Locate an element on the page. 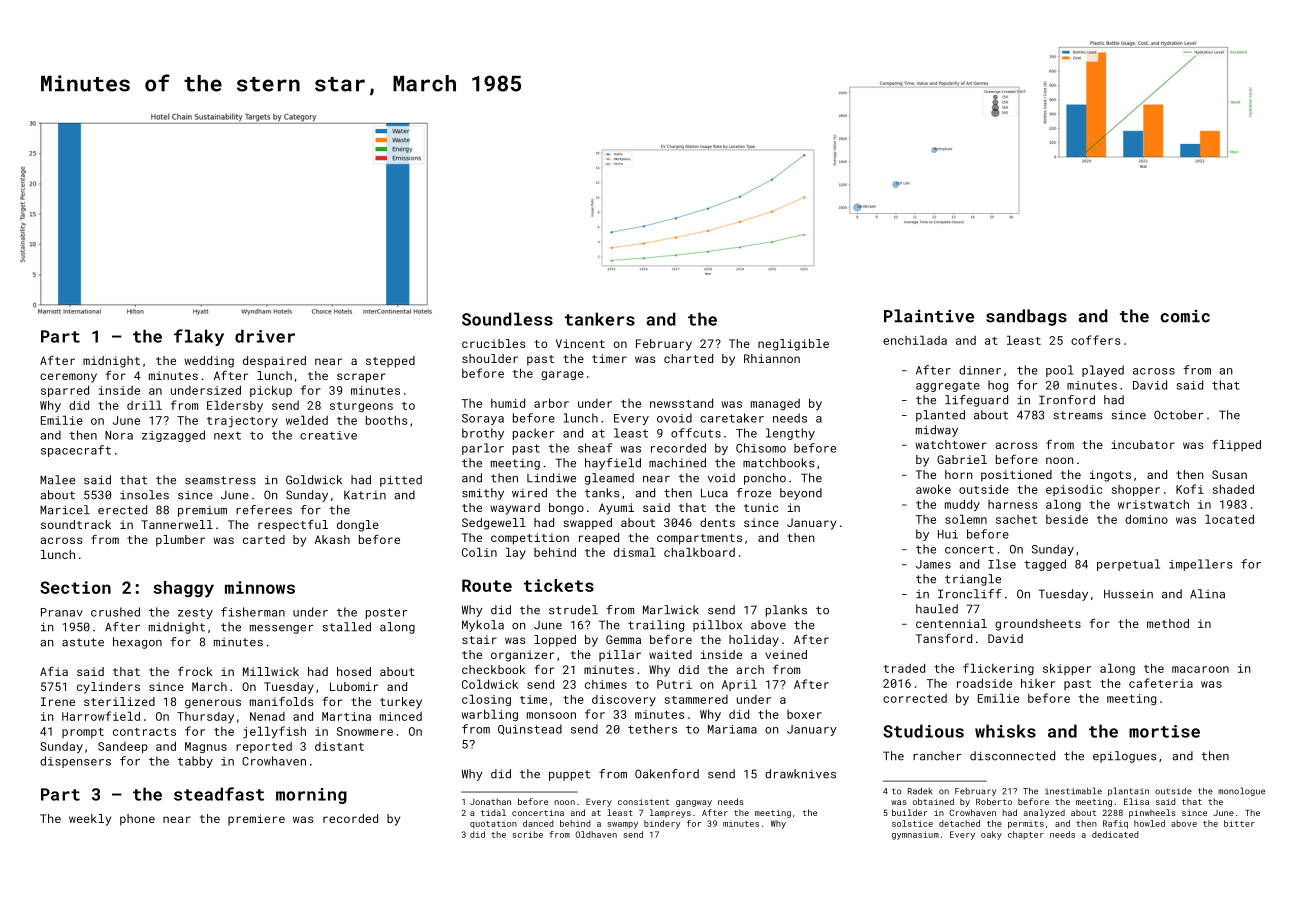  muddy is located at coordinates (962, 505).
